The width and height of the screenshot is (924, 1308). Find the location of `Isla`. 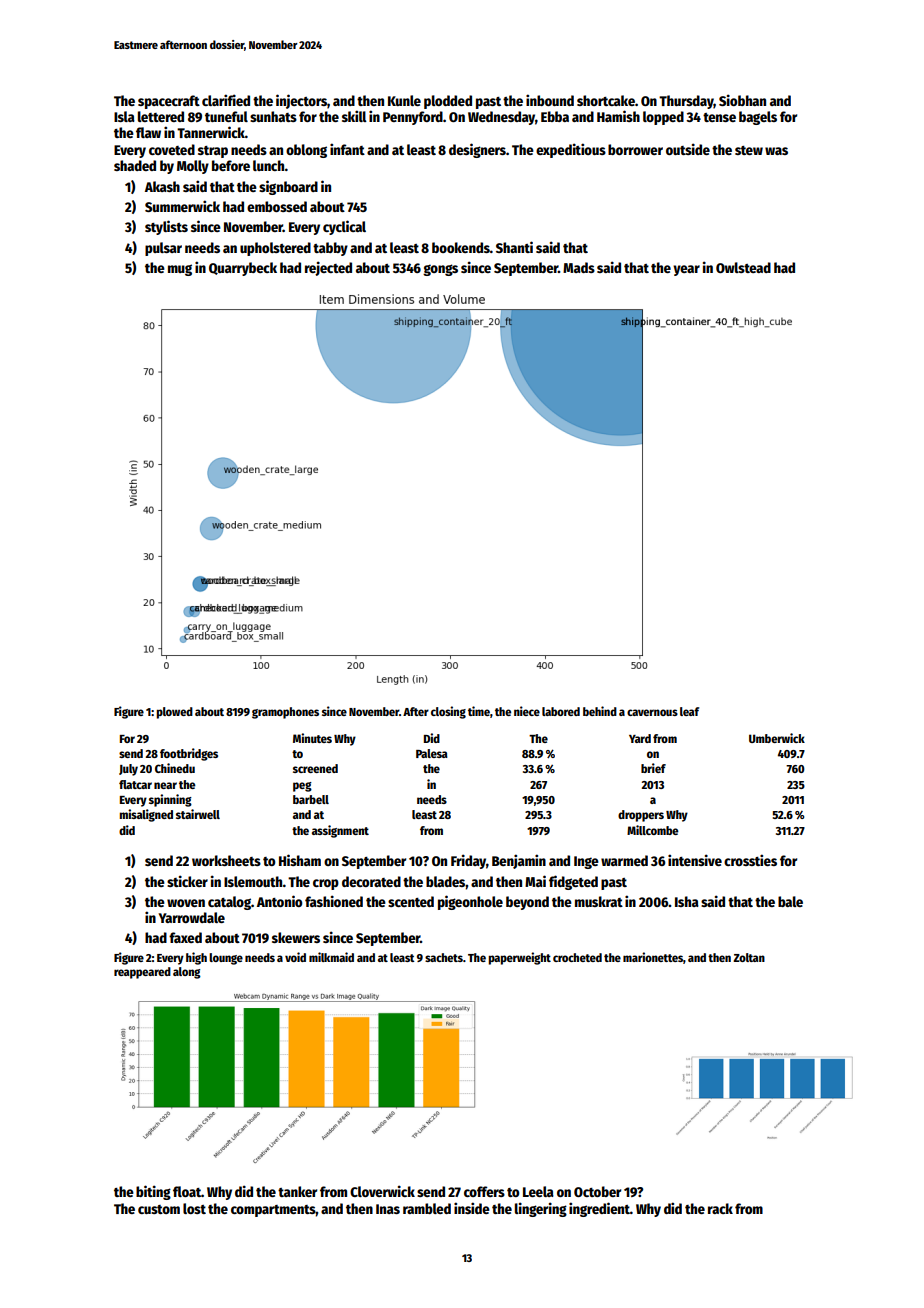

Isla is located at coordinates (124, 116).
